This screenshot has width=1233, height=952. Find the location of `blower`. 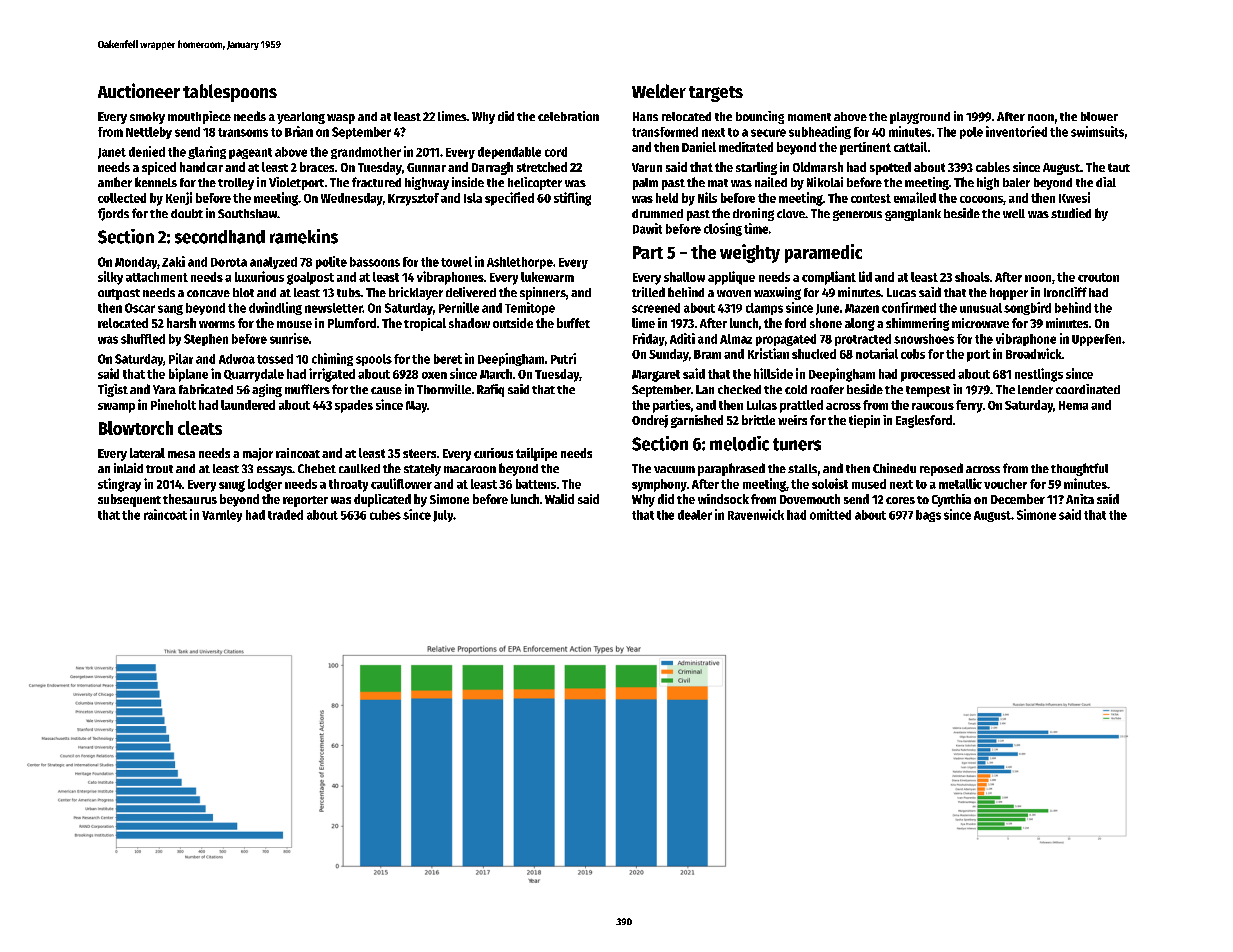

blower is located at coordinates (1099, 116).
